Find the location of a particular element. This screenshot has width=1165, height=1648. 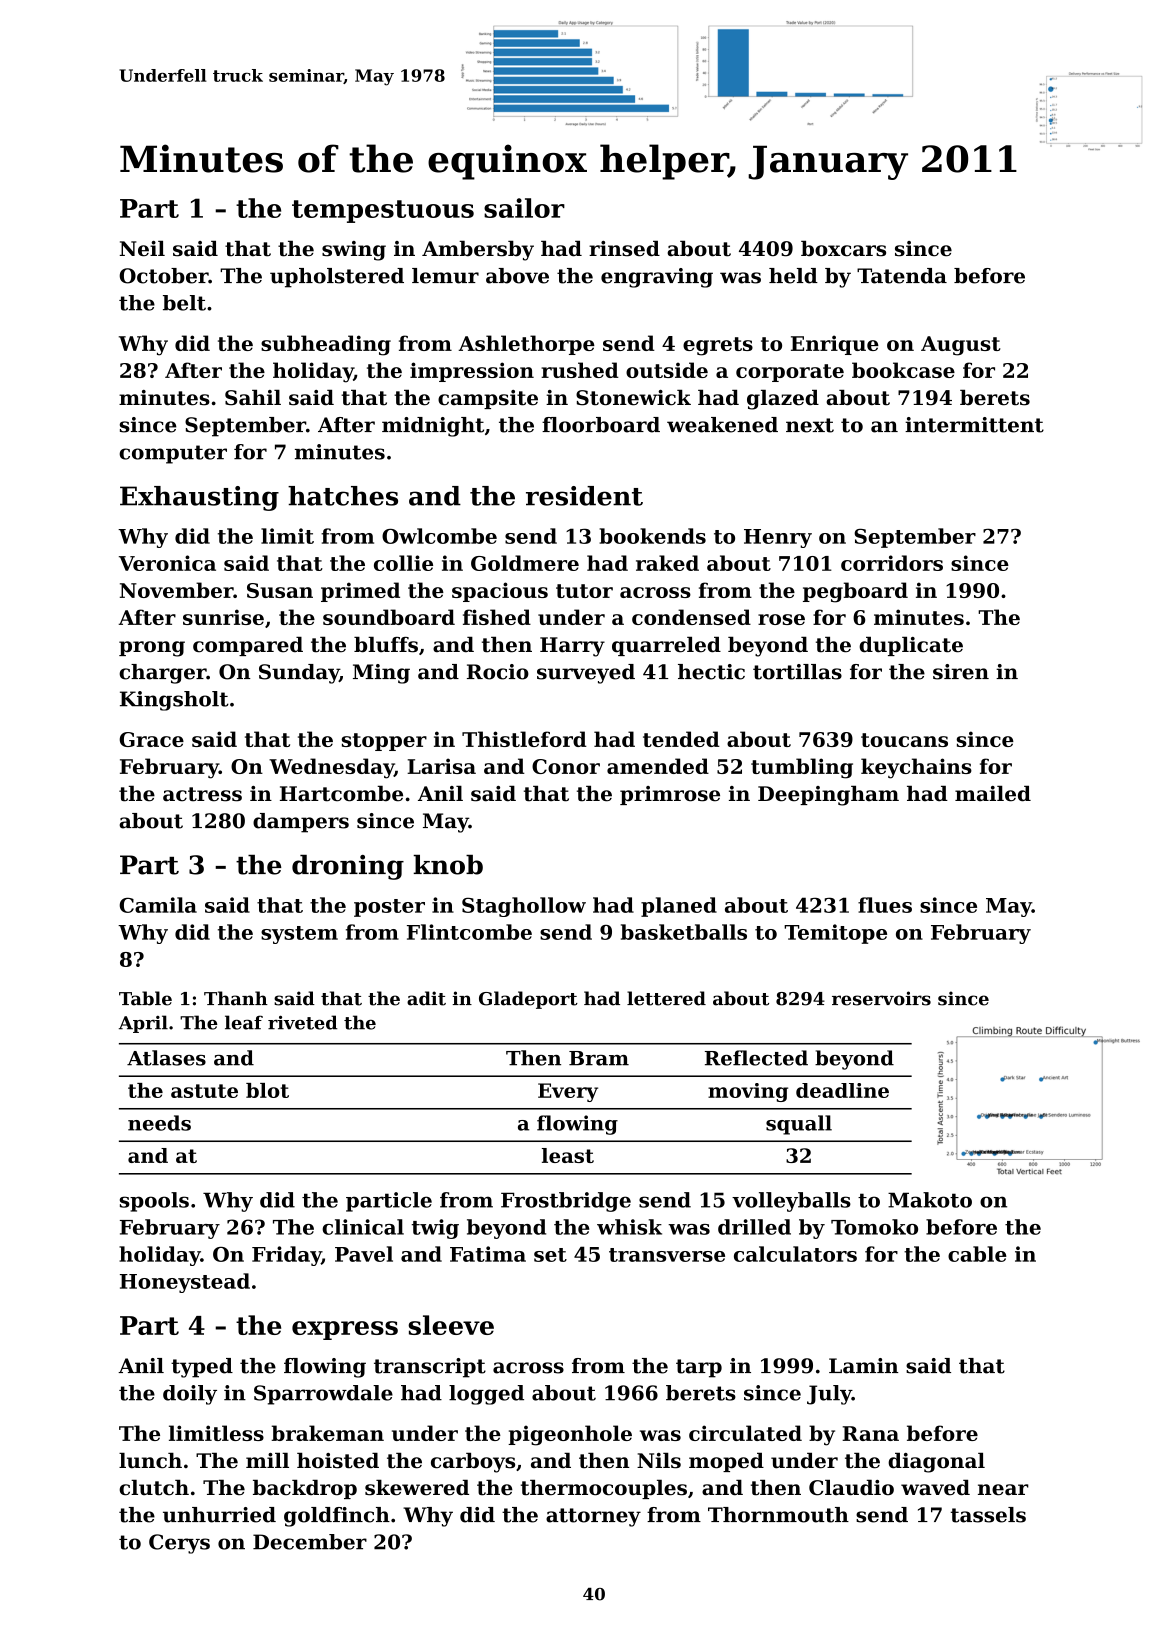

goldfinch is located at coordinates (337, 1517).
